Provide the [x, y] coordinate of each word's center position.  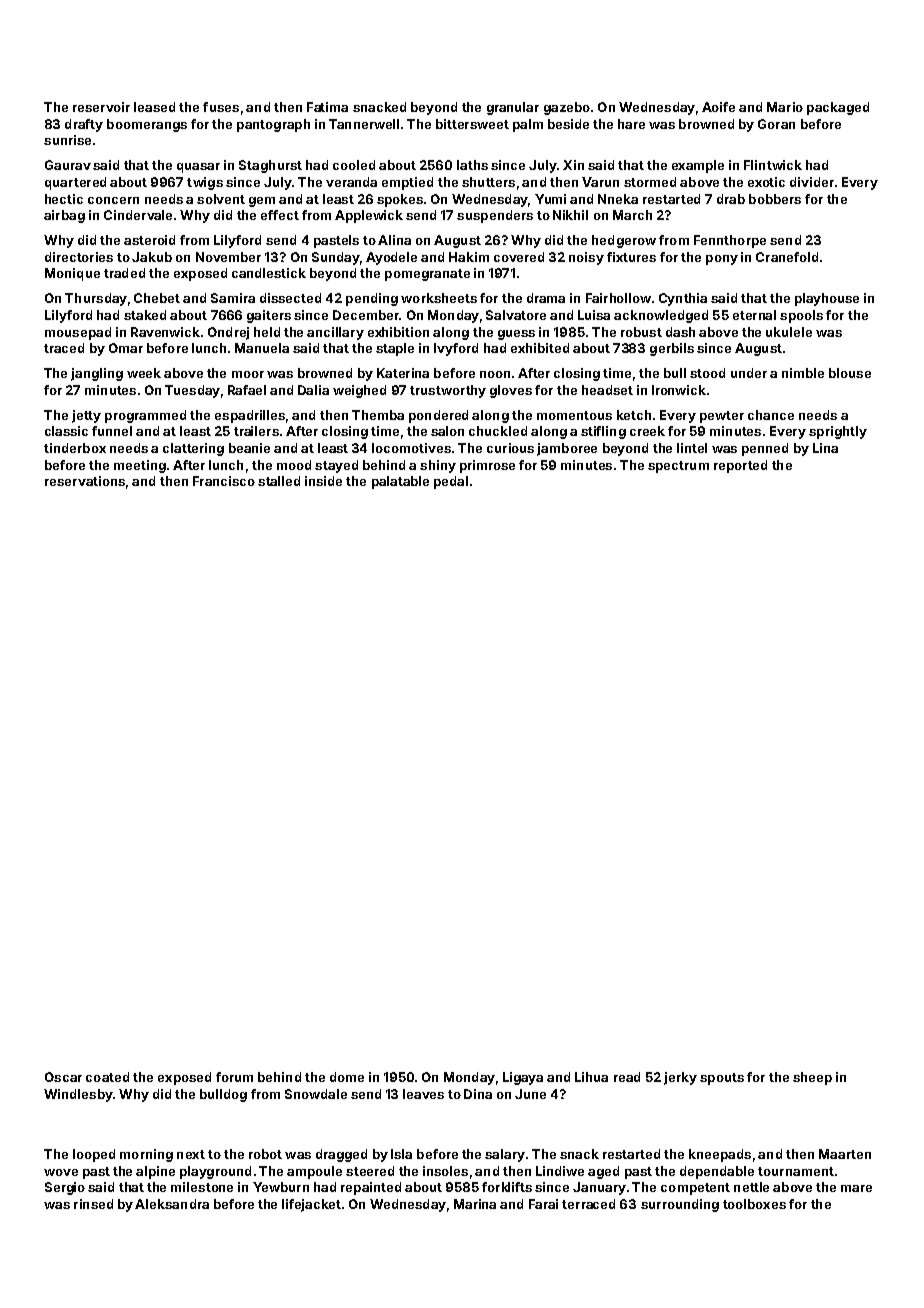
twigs [205, 183]
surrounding [680, 1205]
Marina [475, 1204]
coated [107, 1077]
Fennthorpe [730, 241]
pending [372, 299]
